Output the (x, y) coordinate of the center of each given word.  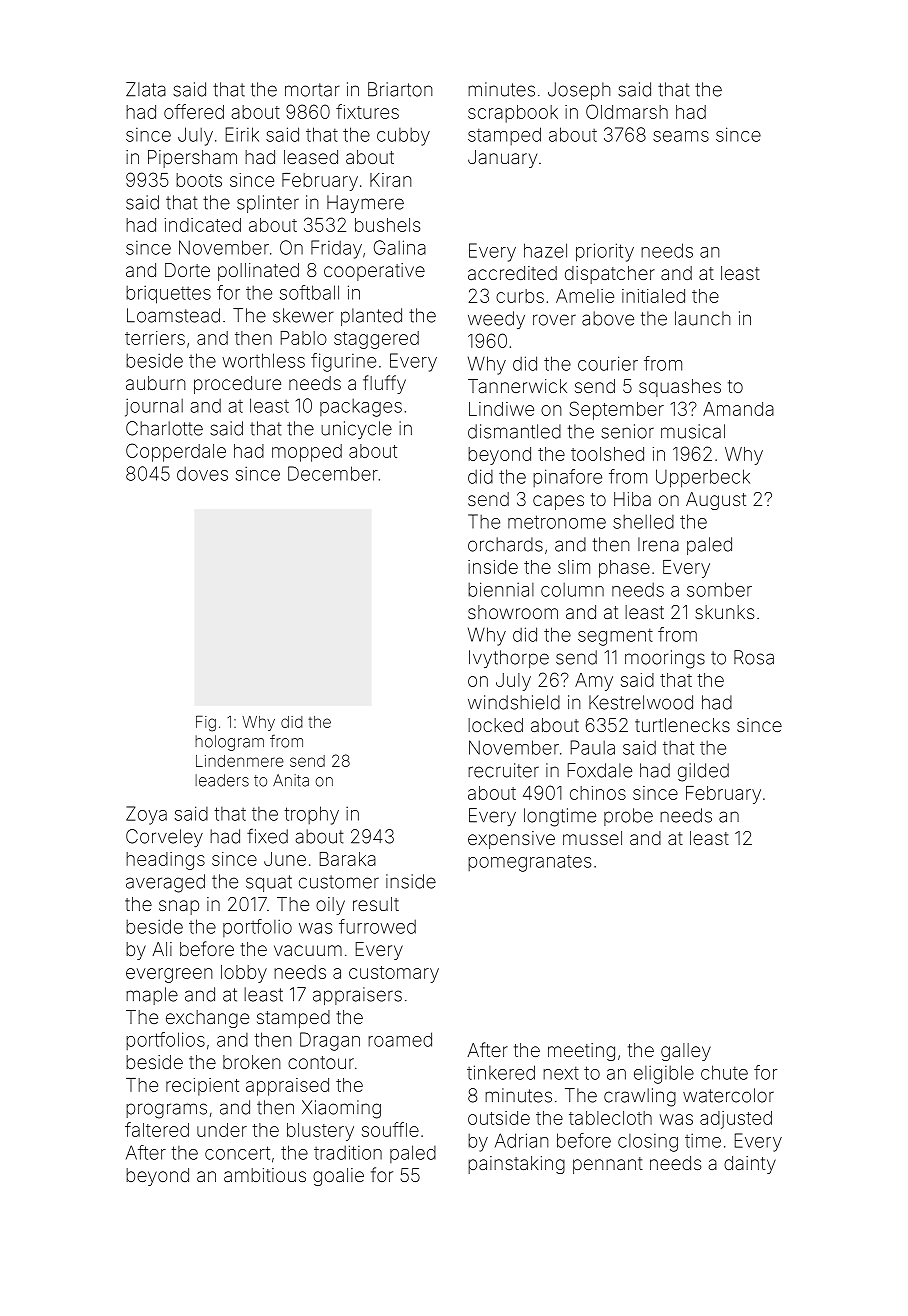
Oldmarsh (627, 111)
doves (202, 473)
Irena (658, 544)
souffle (390, 1129)
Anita (291, 780)
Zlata (146, 89)
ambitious (265, 1175)
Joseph (579, 91)
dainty (750, 1165)
